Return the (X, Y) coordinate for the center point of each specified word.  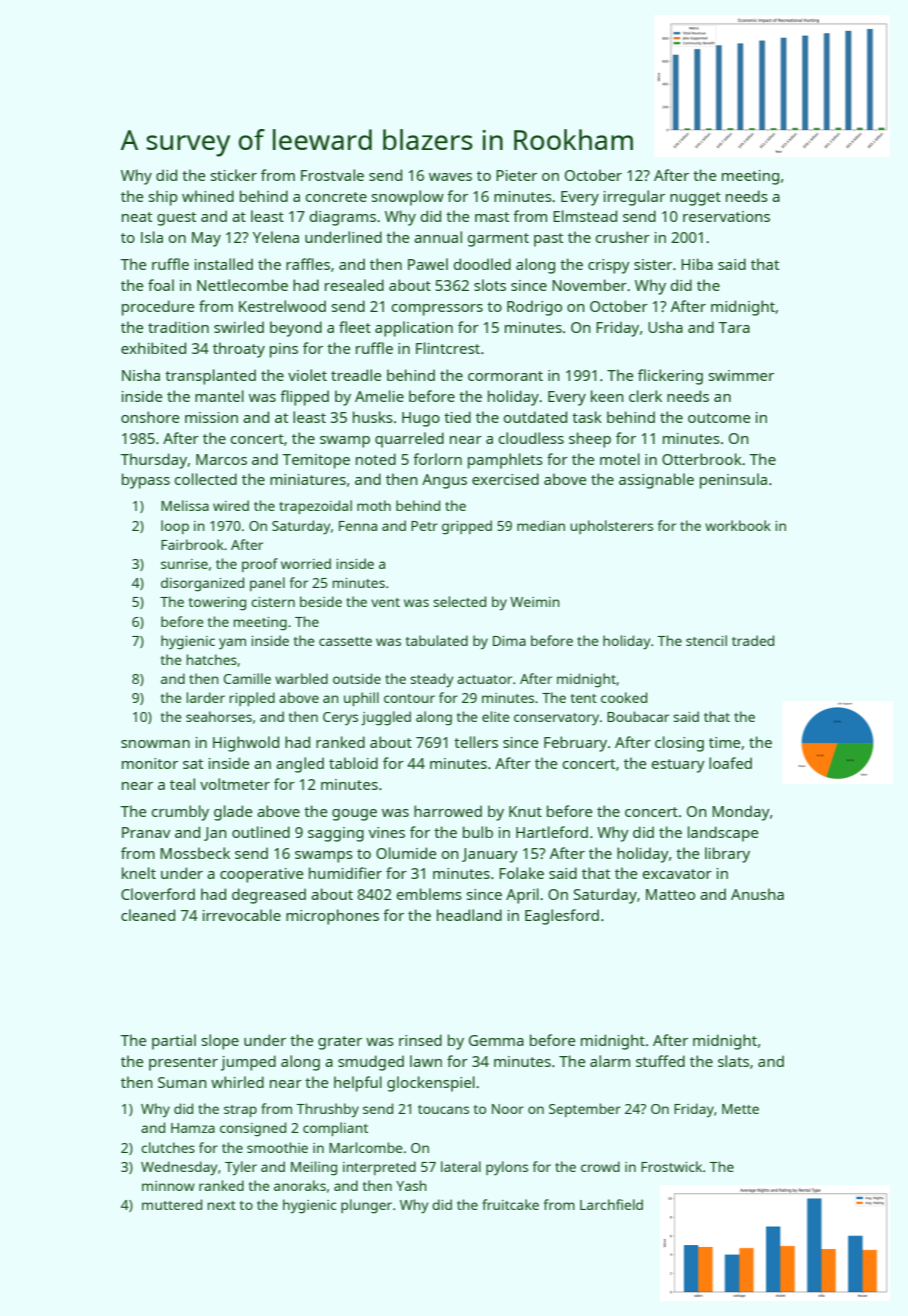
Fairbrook (192, 544)
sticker (234, 175)
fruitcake (510, 1204)
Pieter (516, 175)
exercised (505, 479)
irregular (634, 198)
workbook (738, 525)
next (221, 1205)
